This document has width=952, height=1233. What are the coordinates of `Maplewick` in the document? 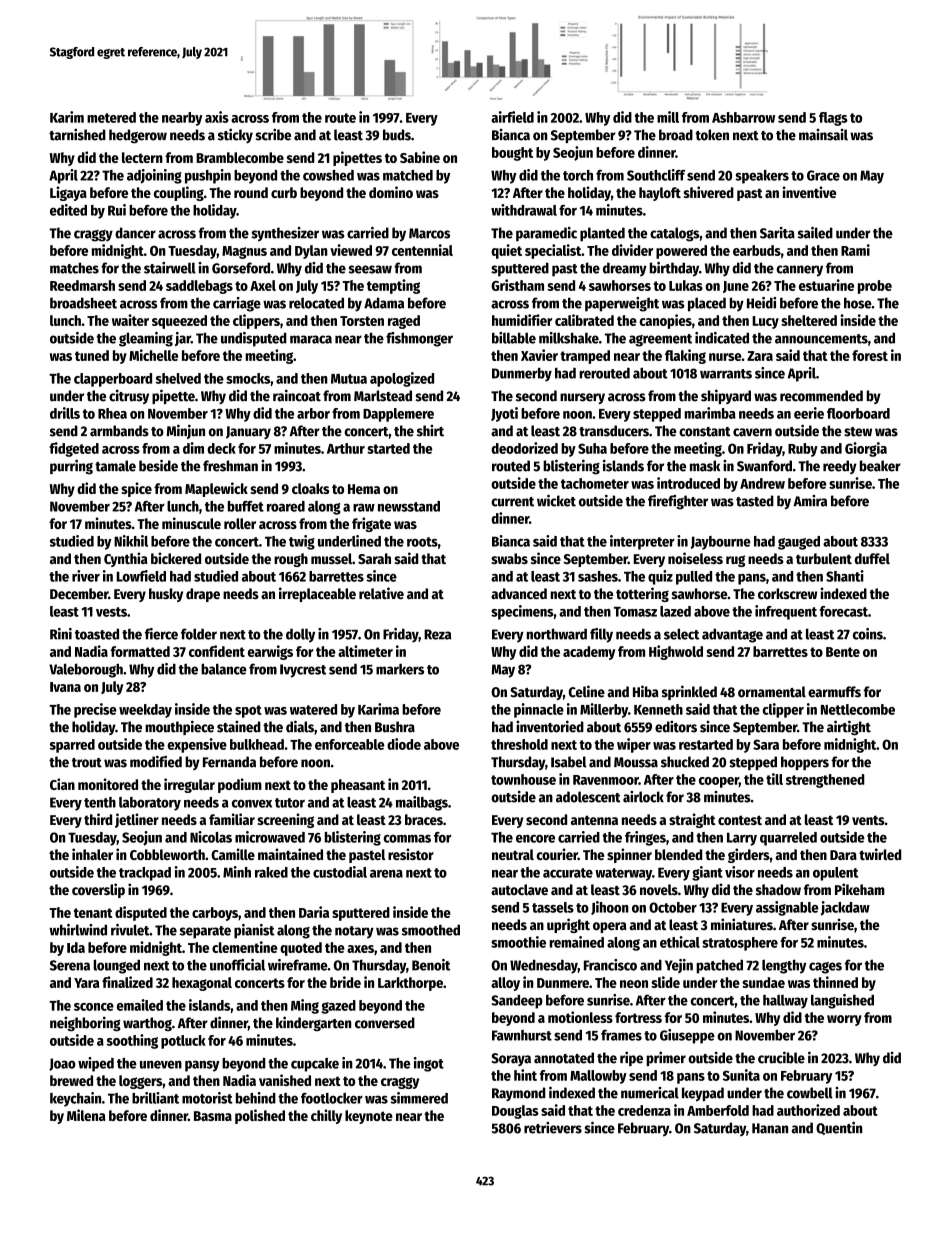 It's located at (216, 489).
